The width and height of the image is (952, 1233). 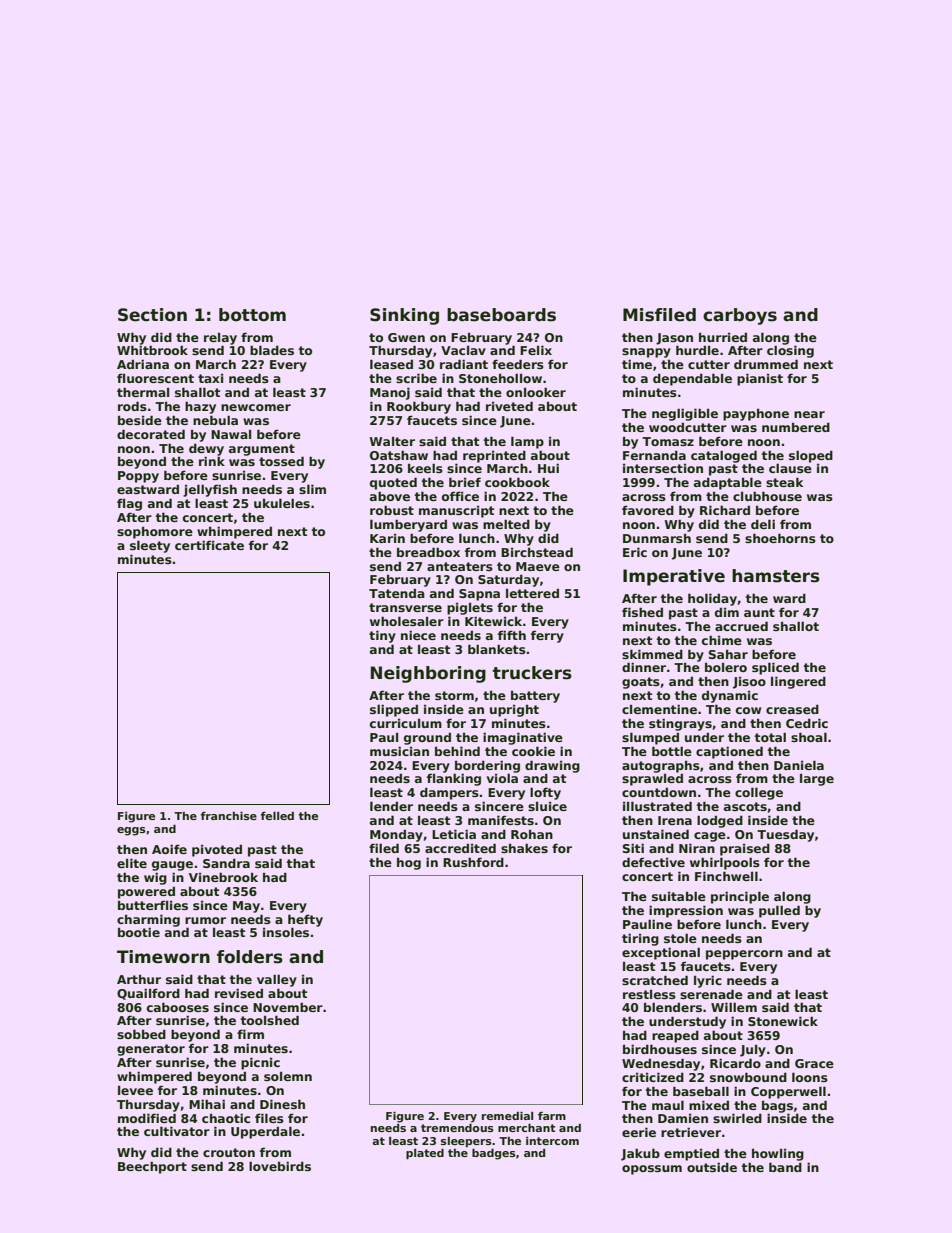 I want to click on onlooker, so click(x=536, y=392).
